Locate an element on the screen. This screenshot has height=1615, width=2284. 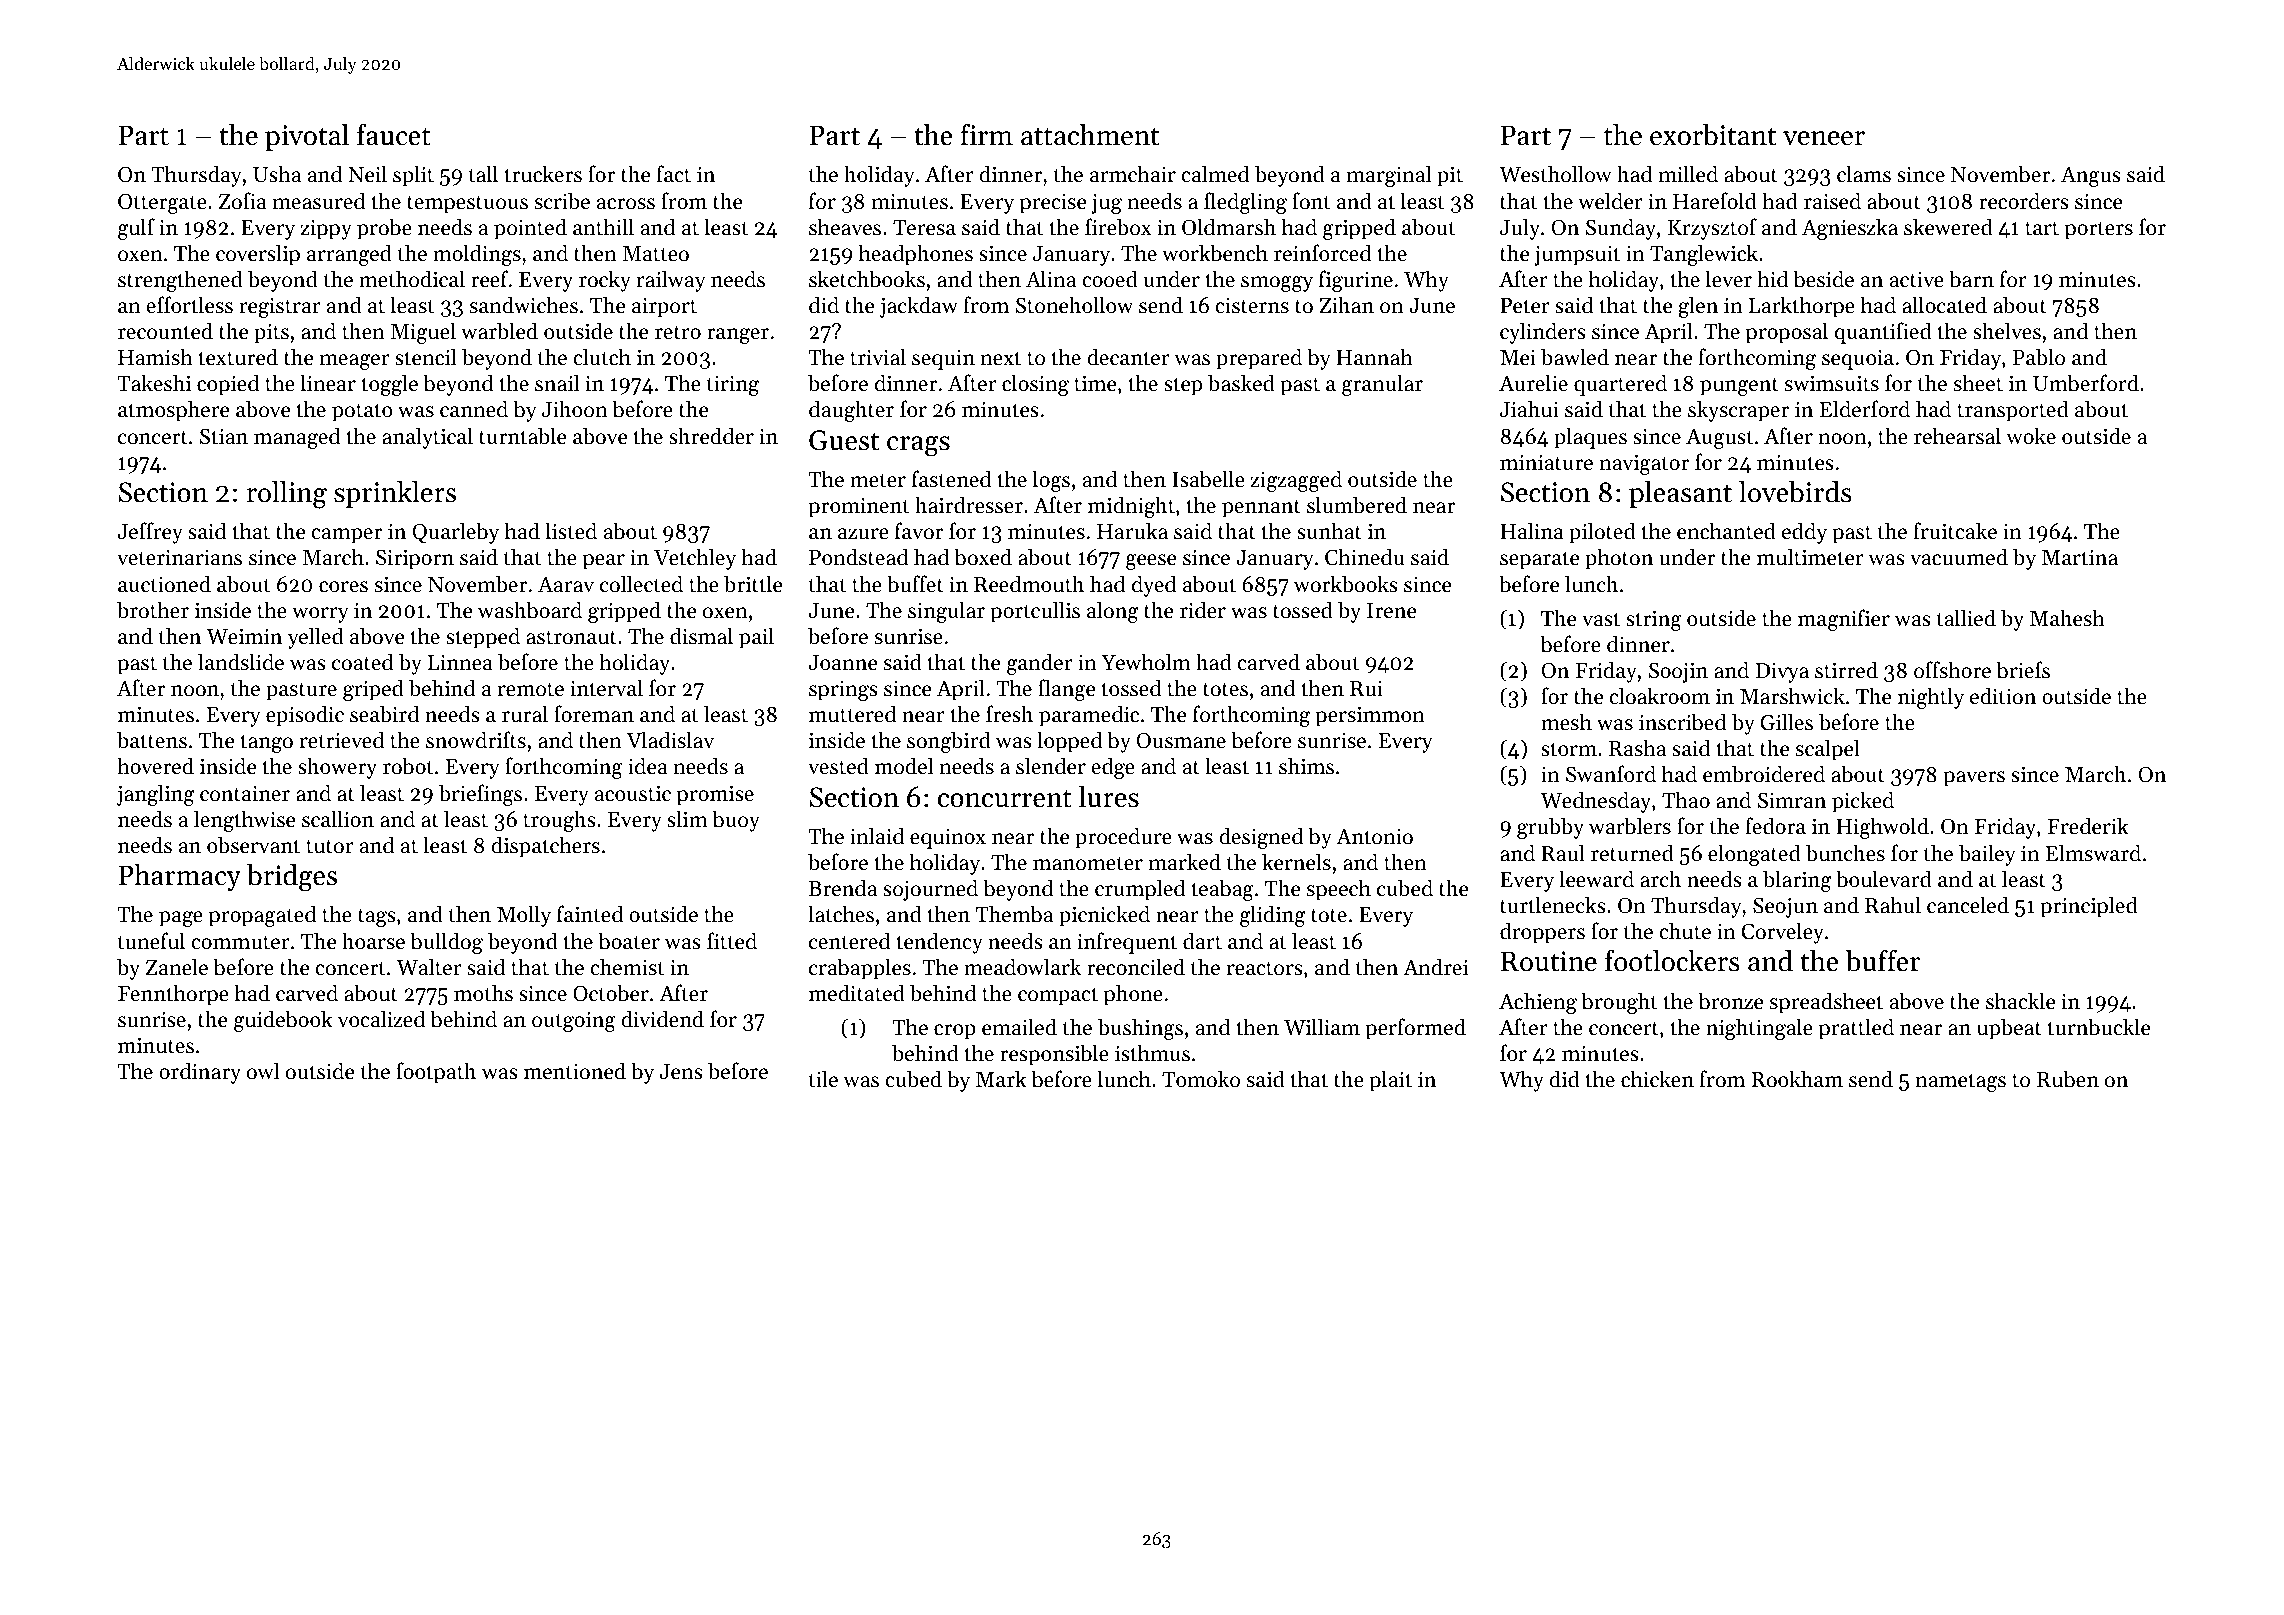
along is located at coordinates (1112, 612).
